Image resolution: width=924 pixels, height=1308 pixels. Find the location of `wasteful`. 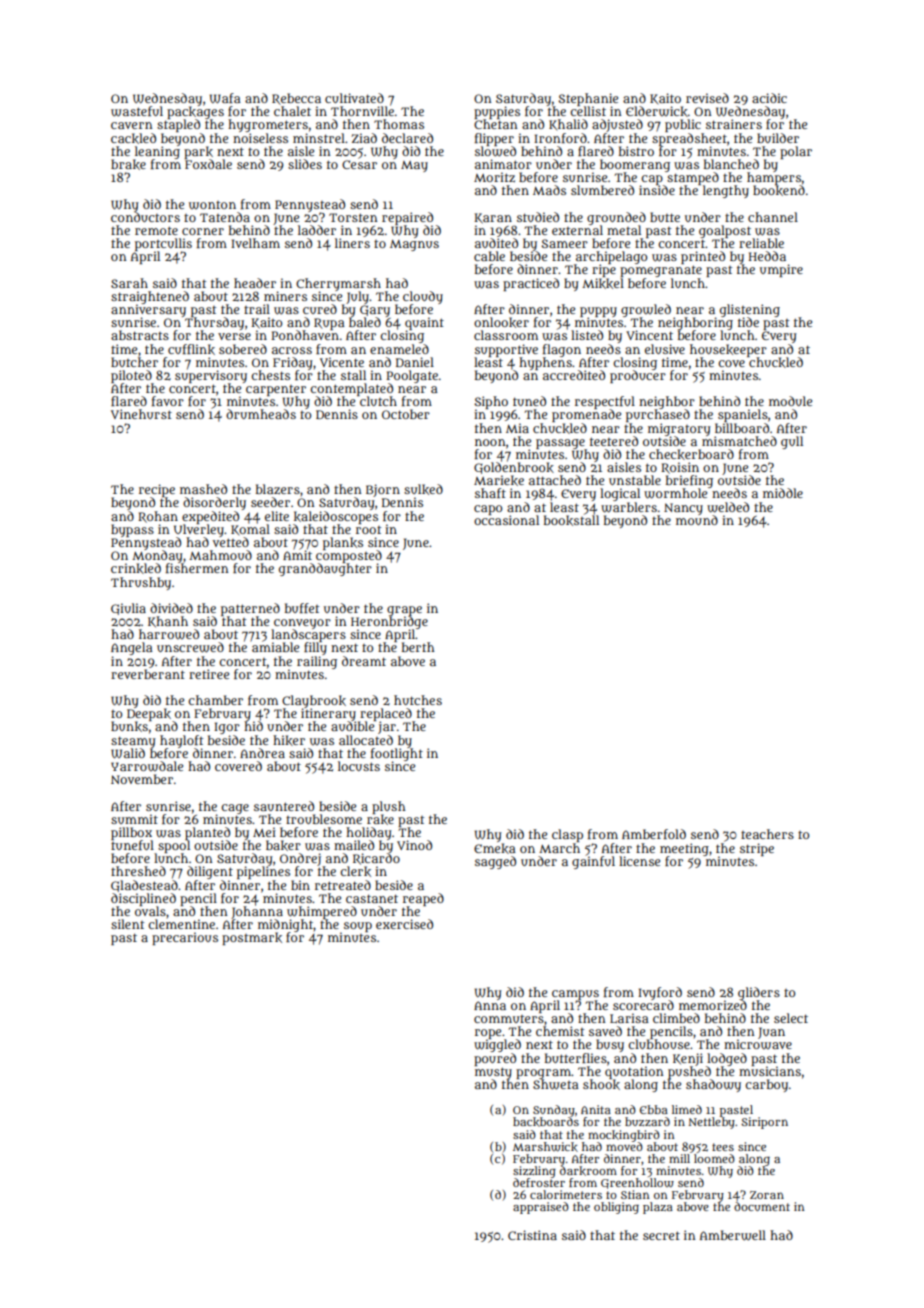

wasteful is located at coordinates (137, 111).
